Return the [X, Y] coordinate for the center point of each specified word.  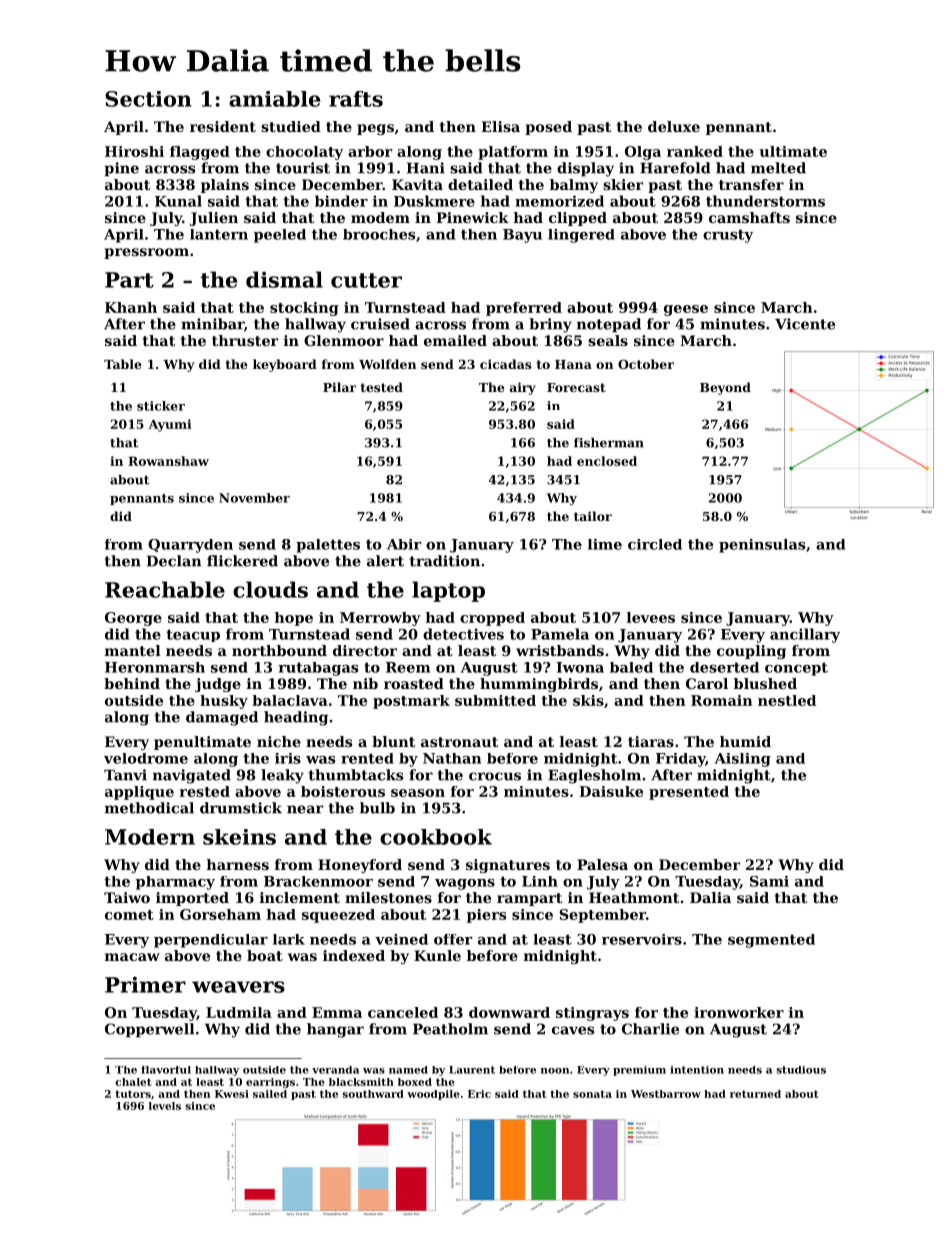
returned [755, 1094]
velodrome [146, 758]
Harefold [675, 168]
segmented [771, 941]
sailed [270, 1094]
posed [548, 128]
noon [555, 1071]
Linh [540, 881]
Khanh [131, 307]
